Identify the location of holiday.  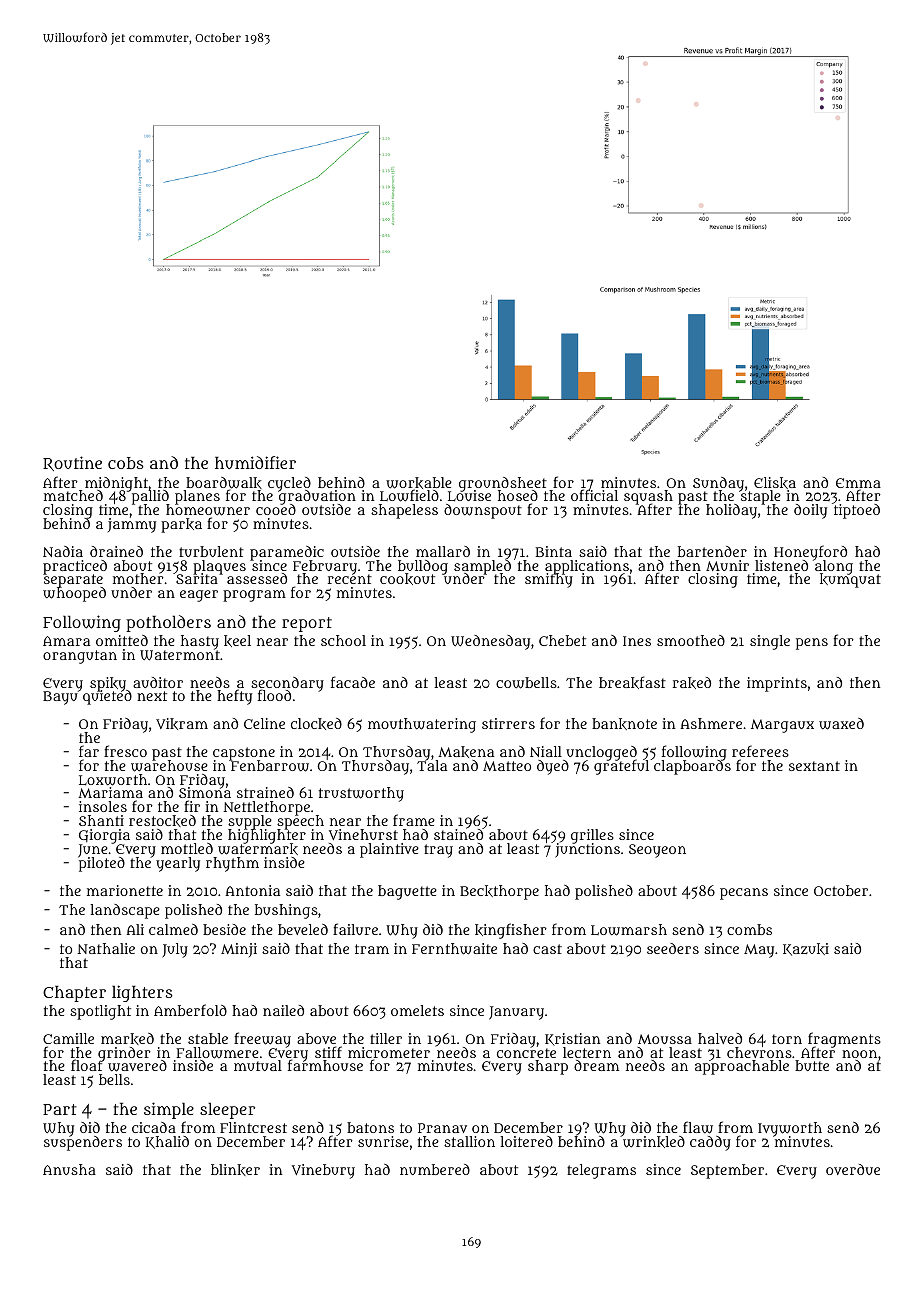
(731, 511).
